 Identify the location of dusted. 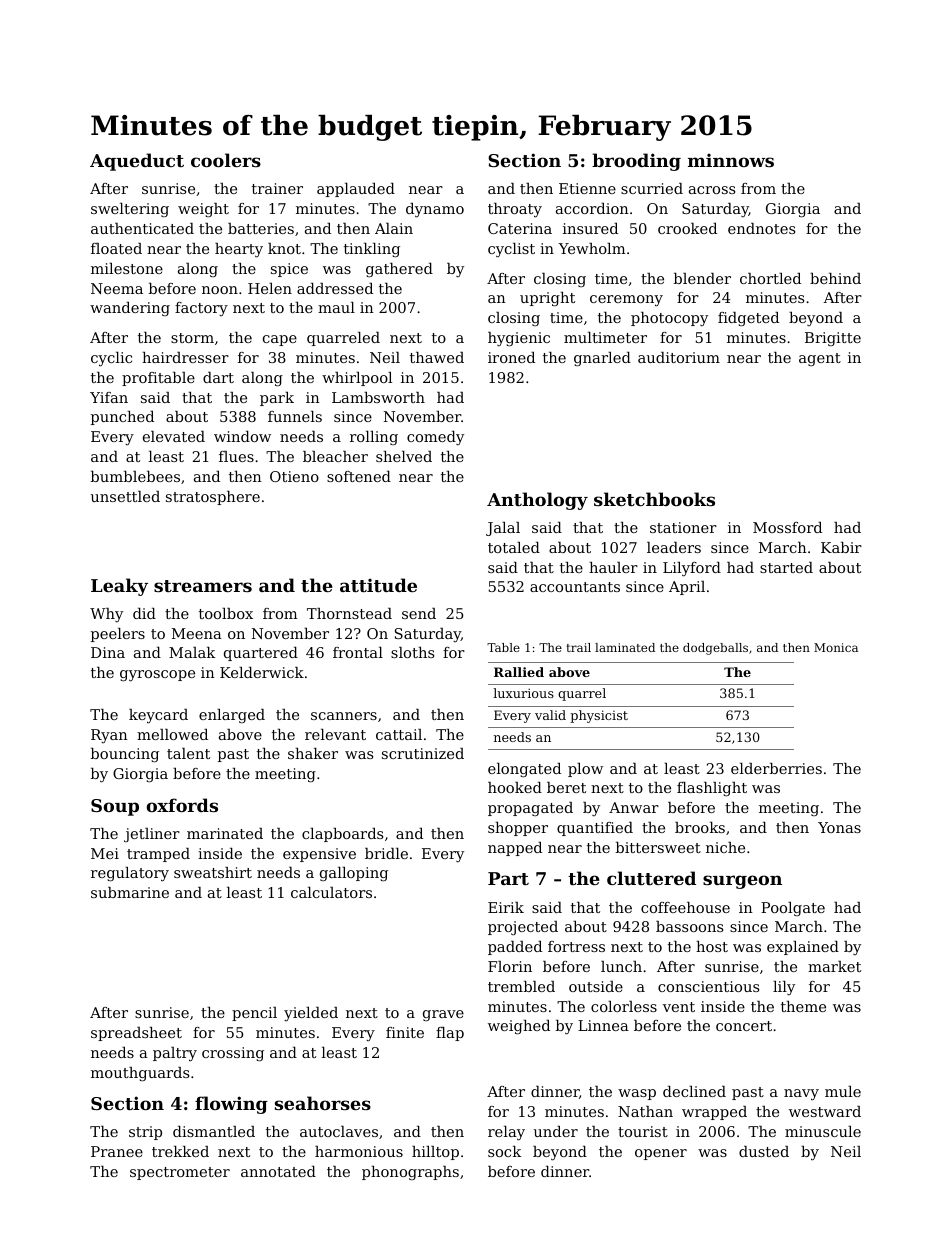
(764, 1151).
